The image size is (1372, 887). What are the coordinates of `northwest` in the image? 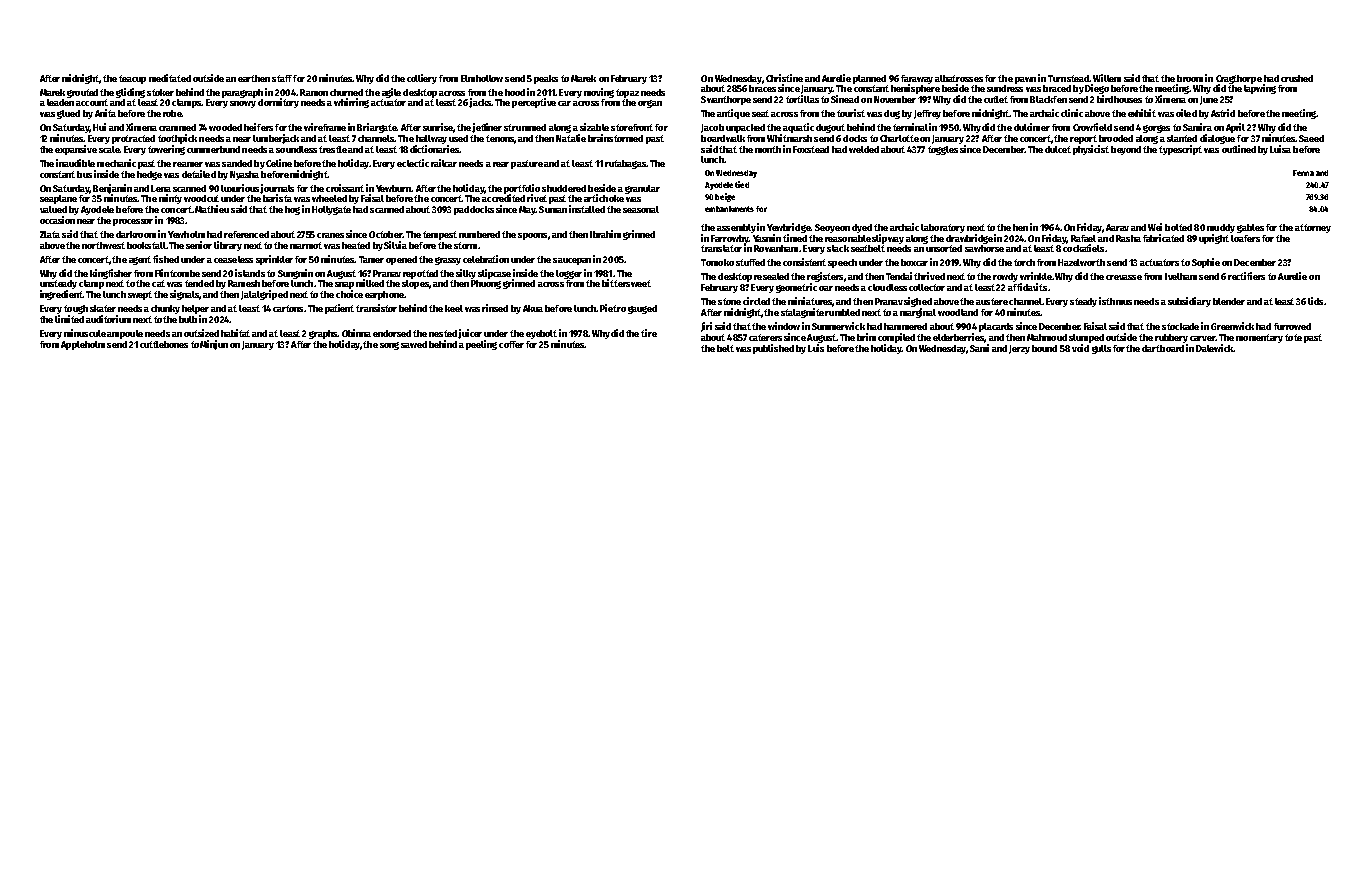 It's located at (103, 245).
